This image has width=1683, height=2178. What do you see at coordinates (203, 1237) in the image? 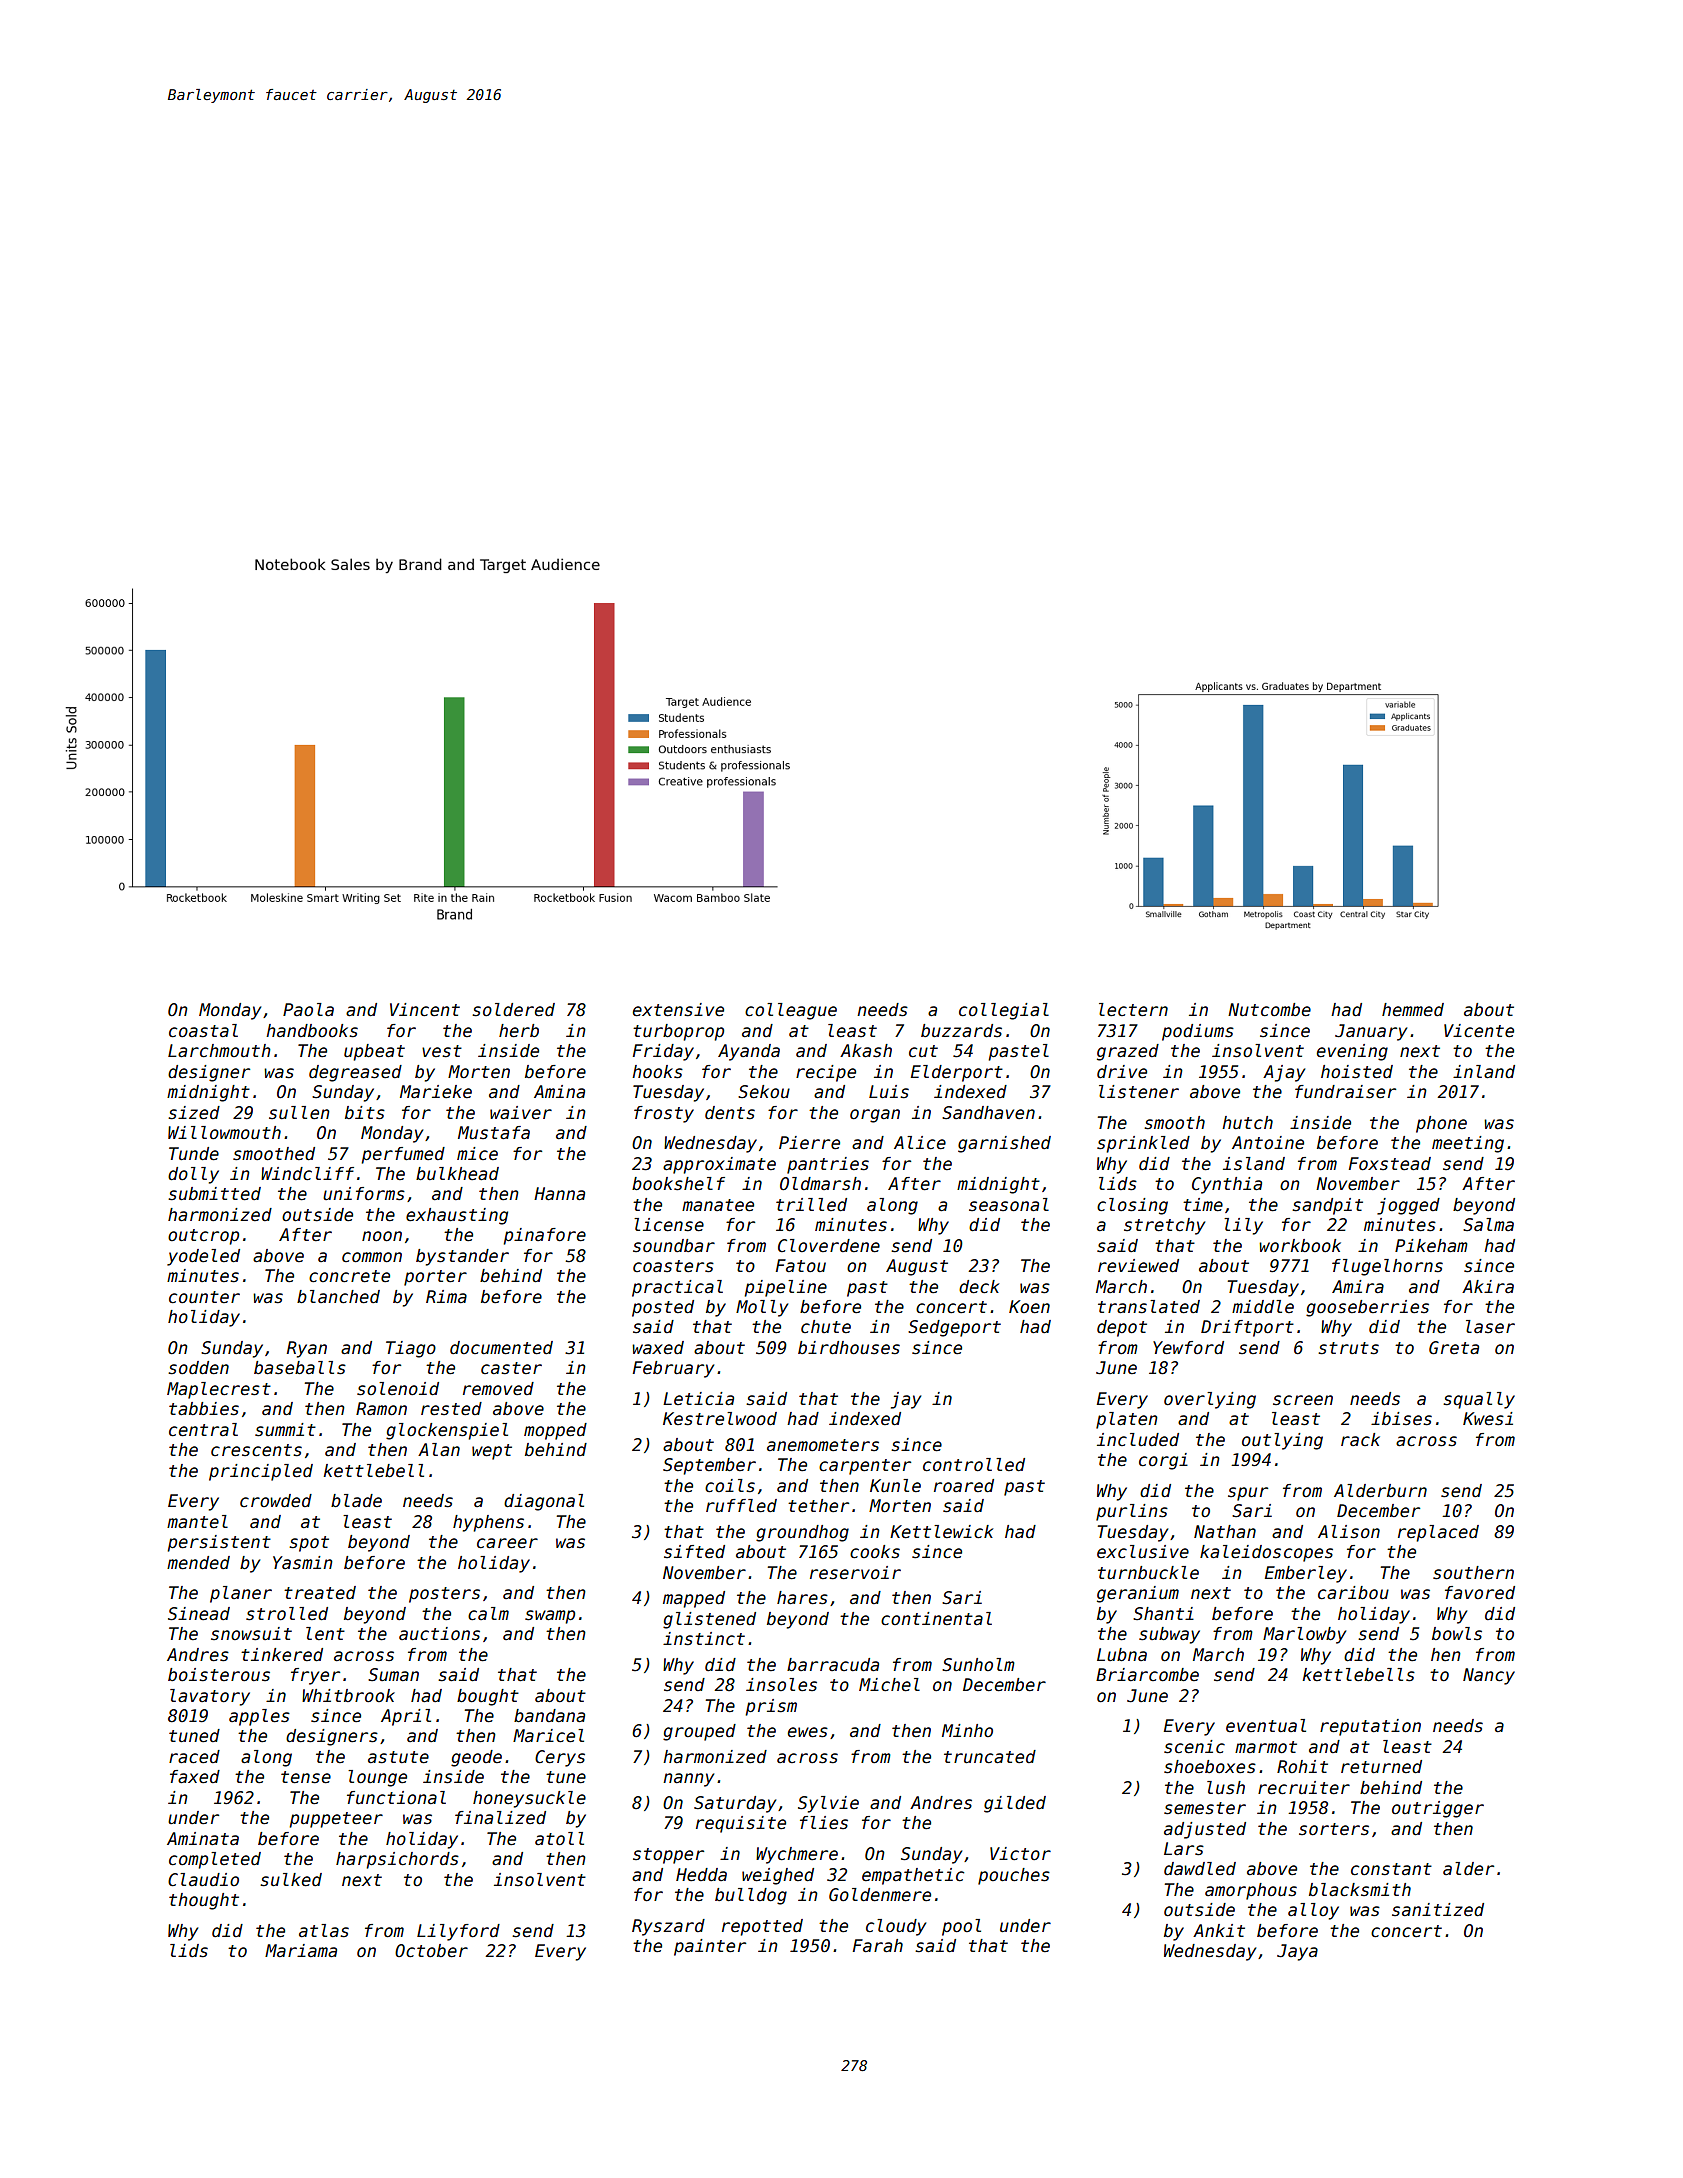
I see `outcrop` at bounding box center [203, 1237].
